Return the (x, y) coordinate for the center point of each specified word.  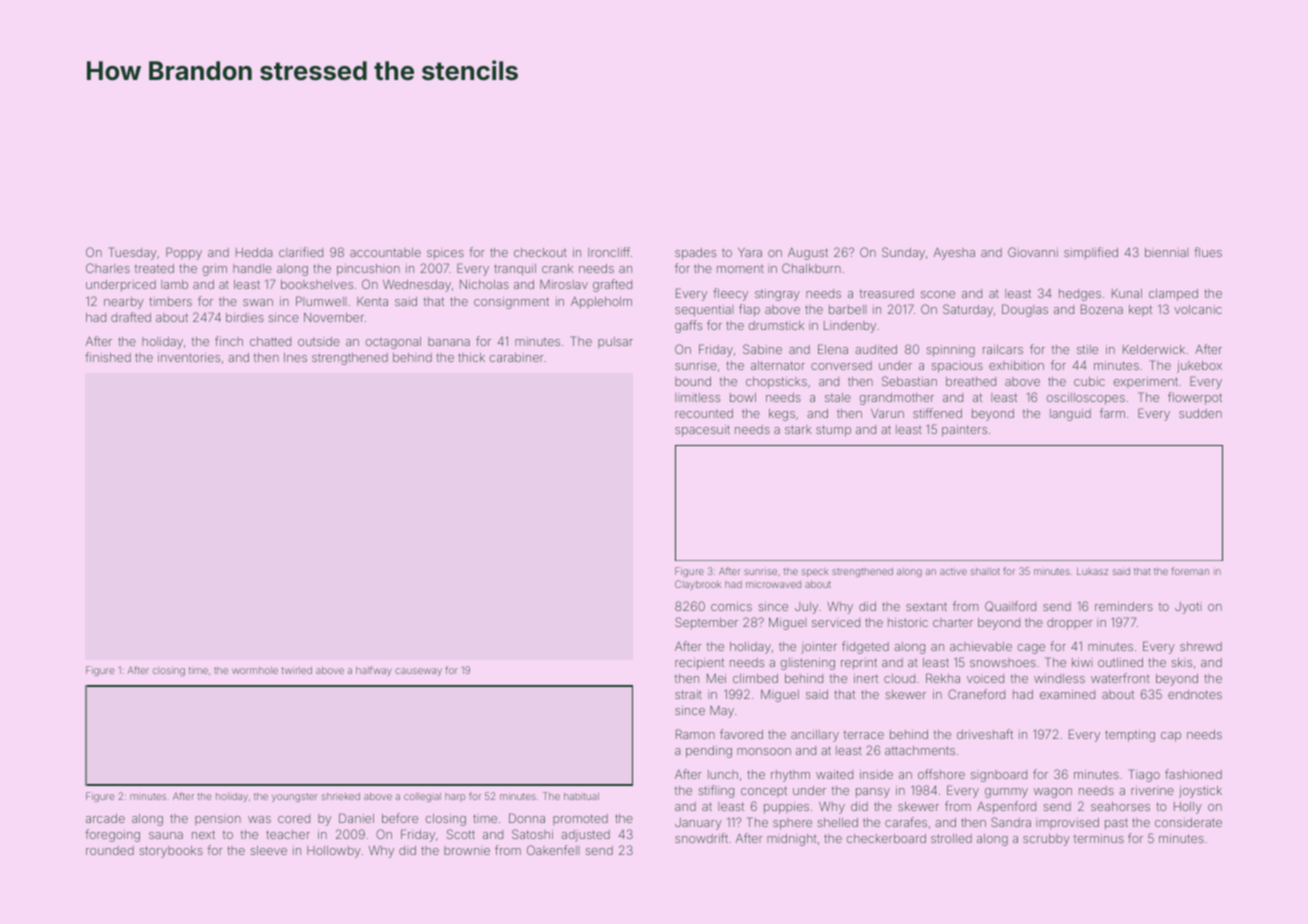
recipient (699, 664)
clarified (301, 252)
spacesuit (702, 431)
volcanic (1198, 309)
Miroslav (564, 284)
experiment (1146, 382)
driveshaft (985, 734)
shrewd (1201, 646)
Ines (295, 357)
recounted (704, 413)
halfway (374, 671)
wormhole (255, 670)
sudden (1200, 413)
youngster (295, 797)
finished (108, 357)
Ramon (695, 734)
